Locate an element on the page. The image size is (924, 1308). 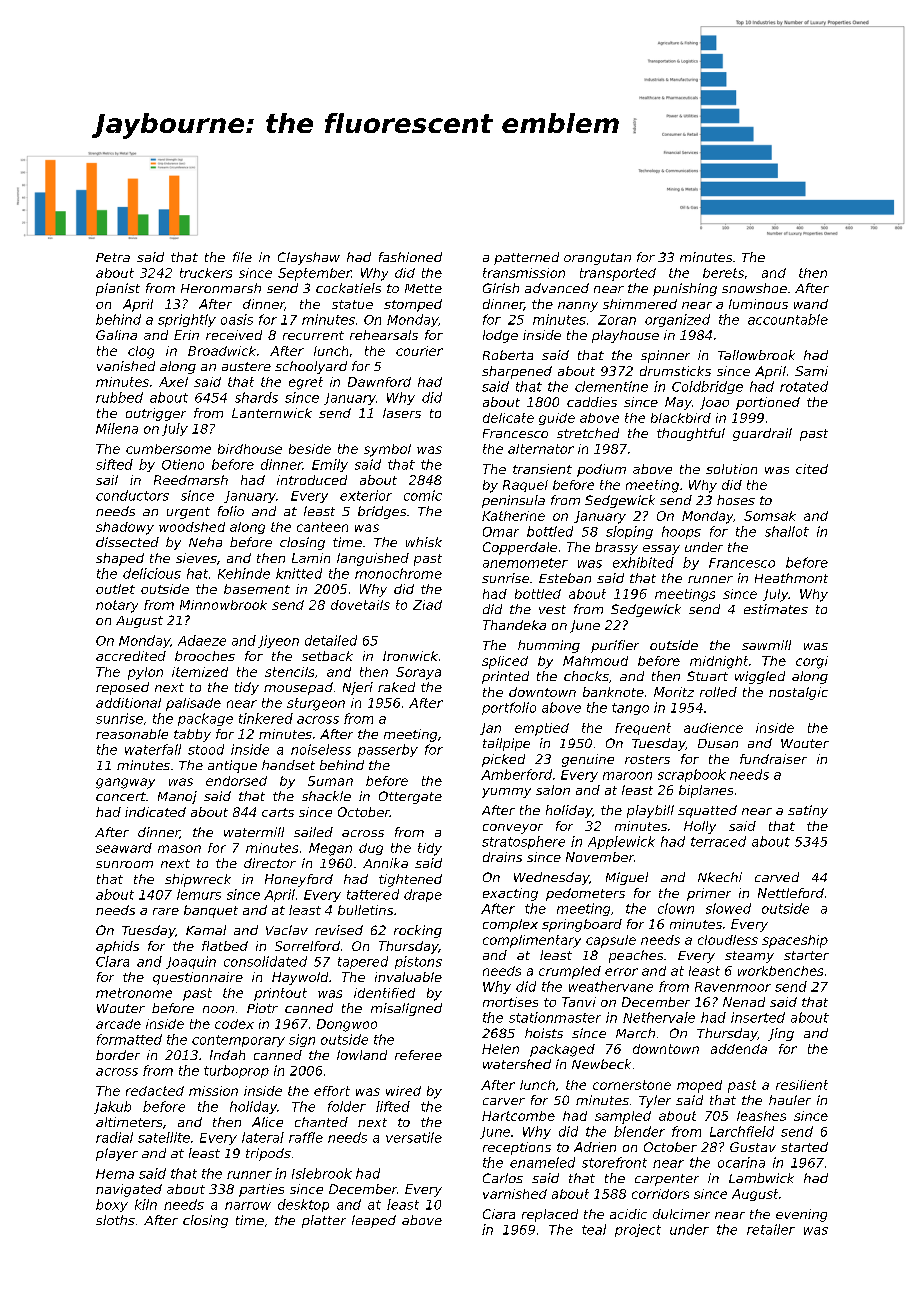
redacted is located at coordinates (155, 1091).
